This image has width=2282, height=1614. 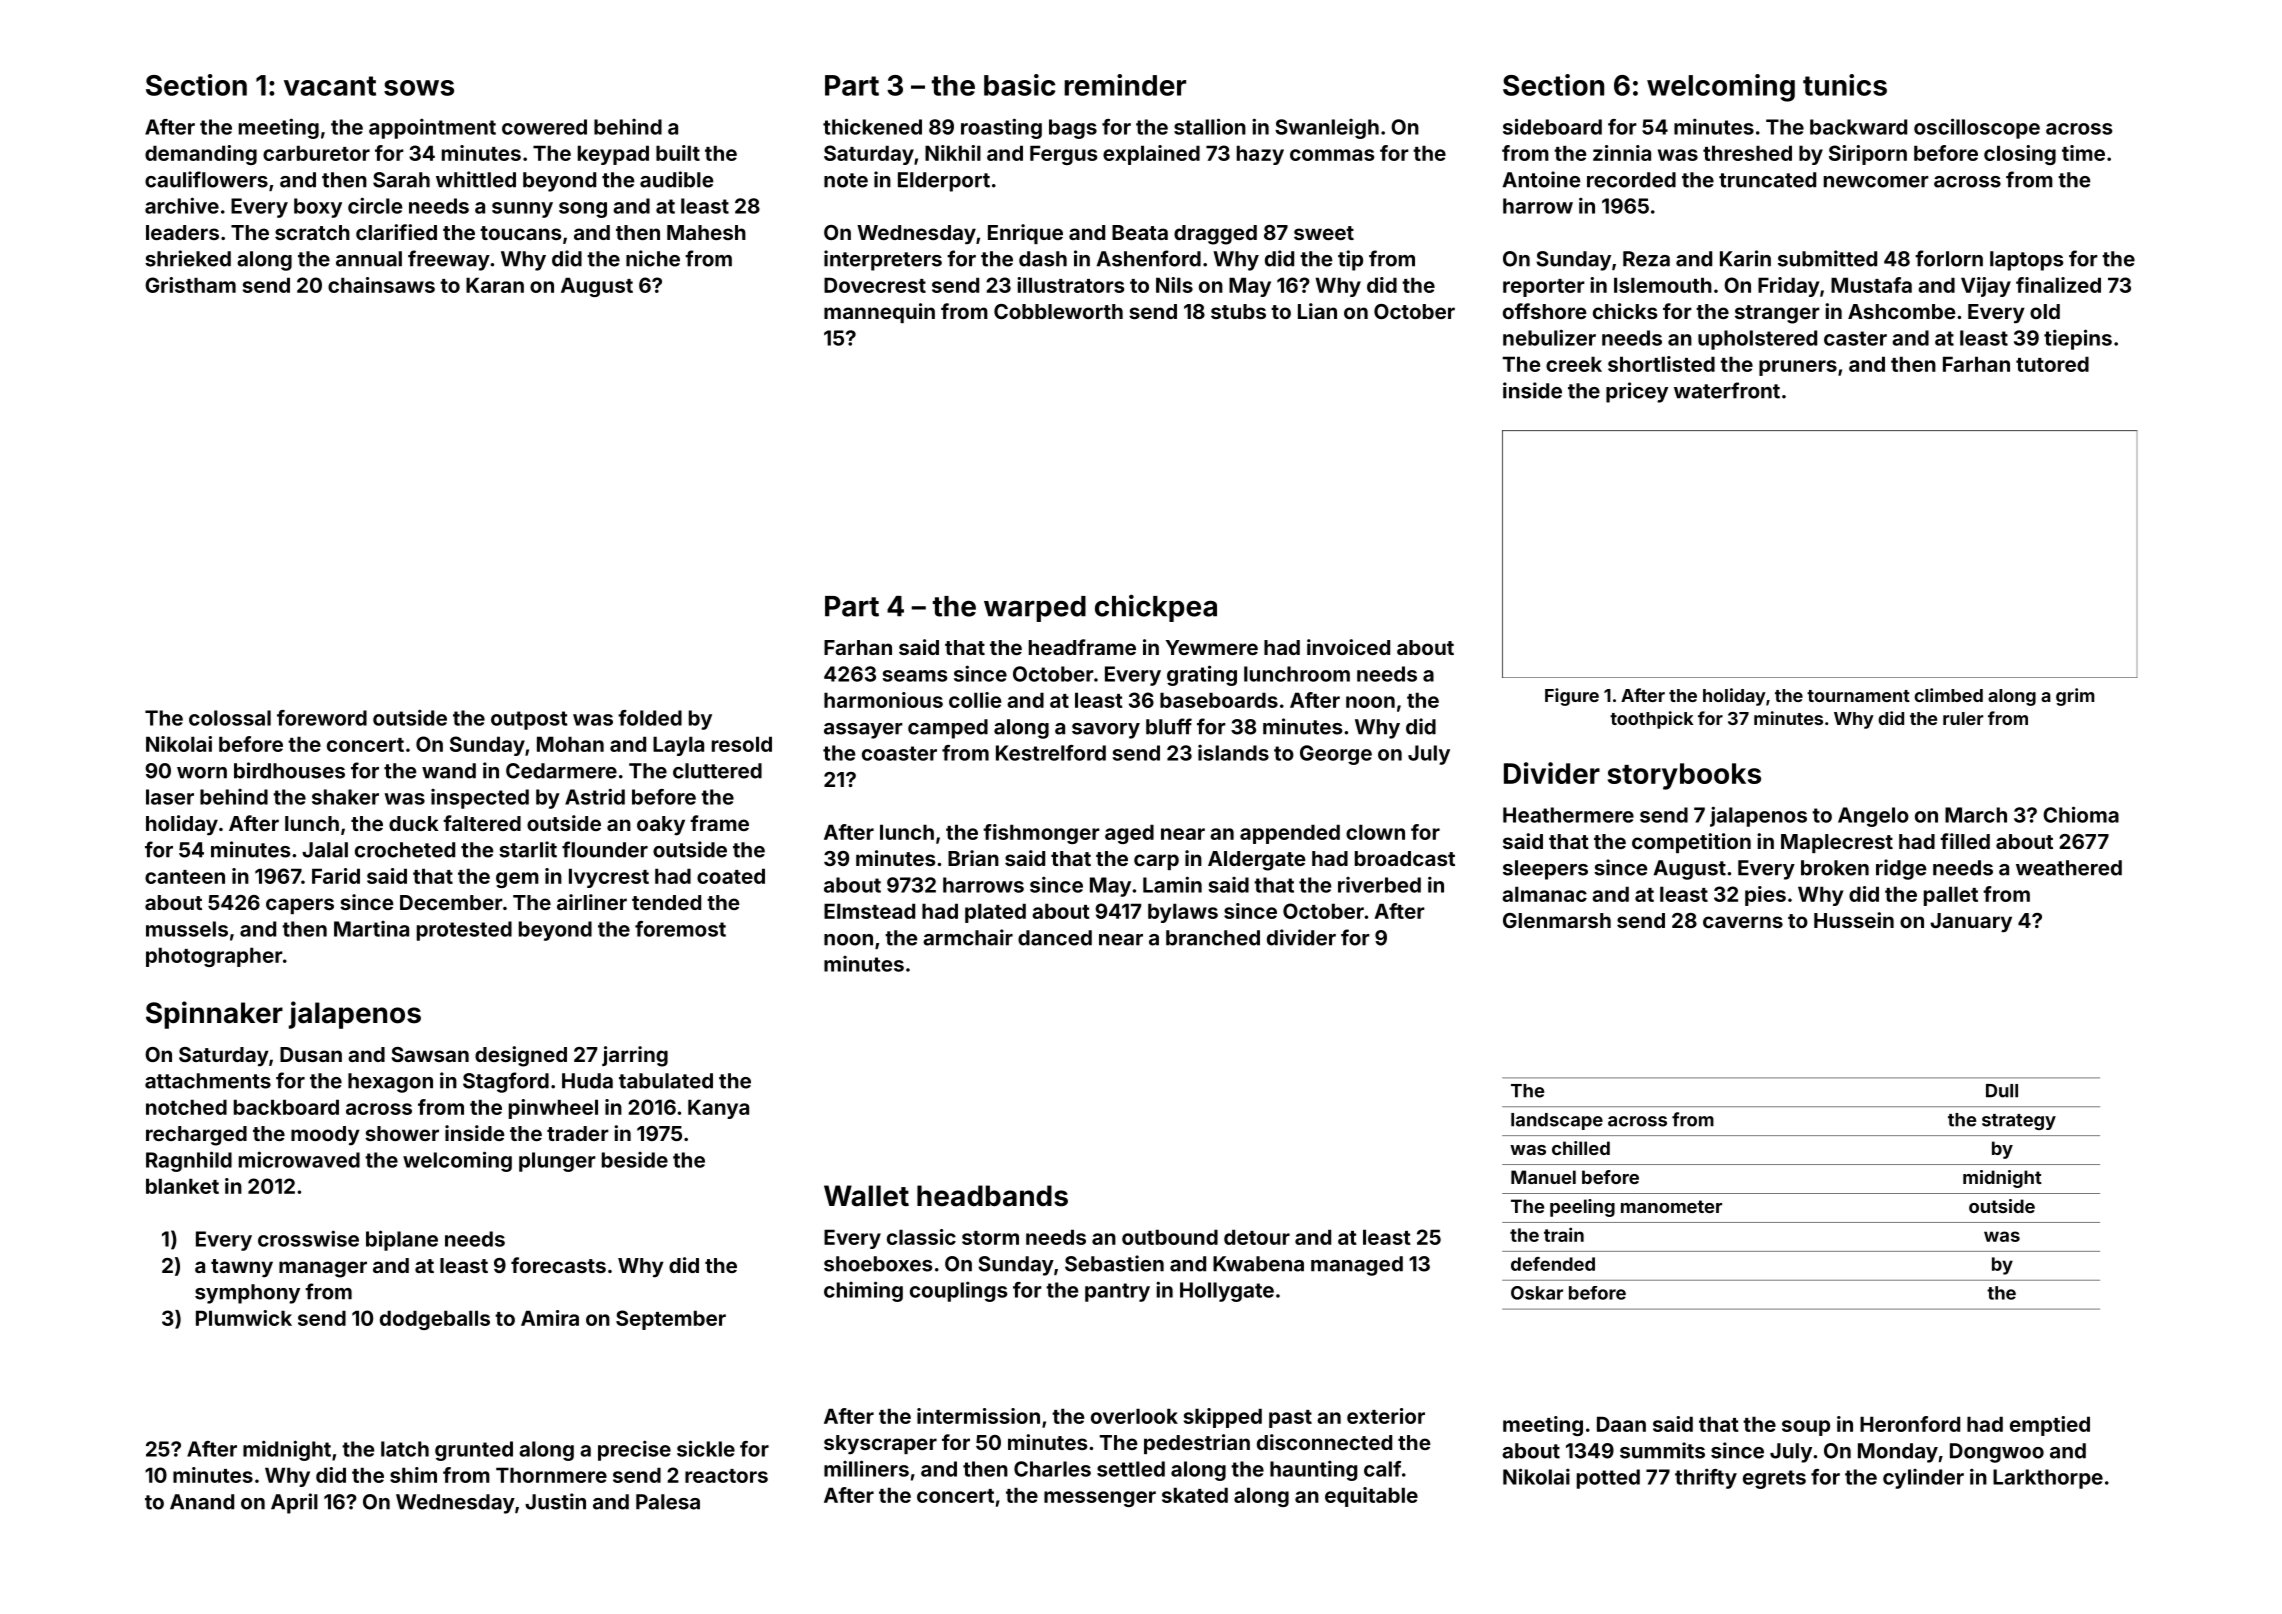 I want to click on closing, so click(x=2020, y=155).
